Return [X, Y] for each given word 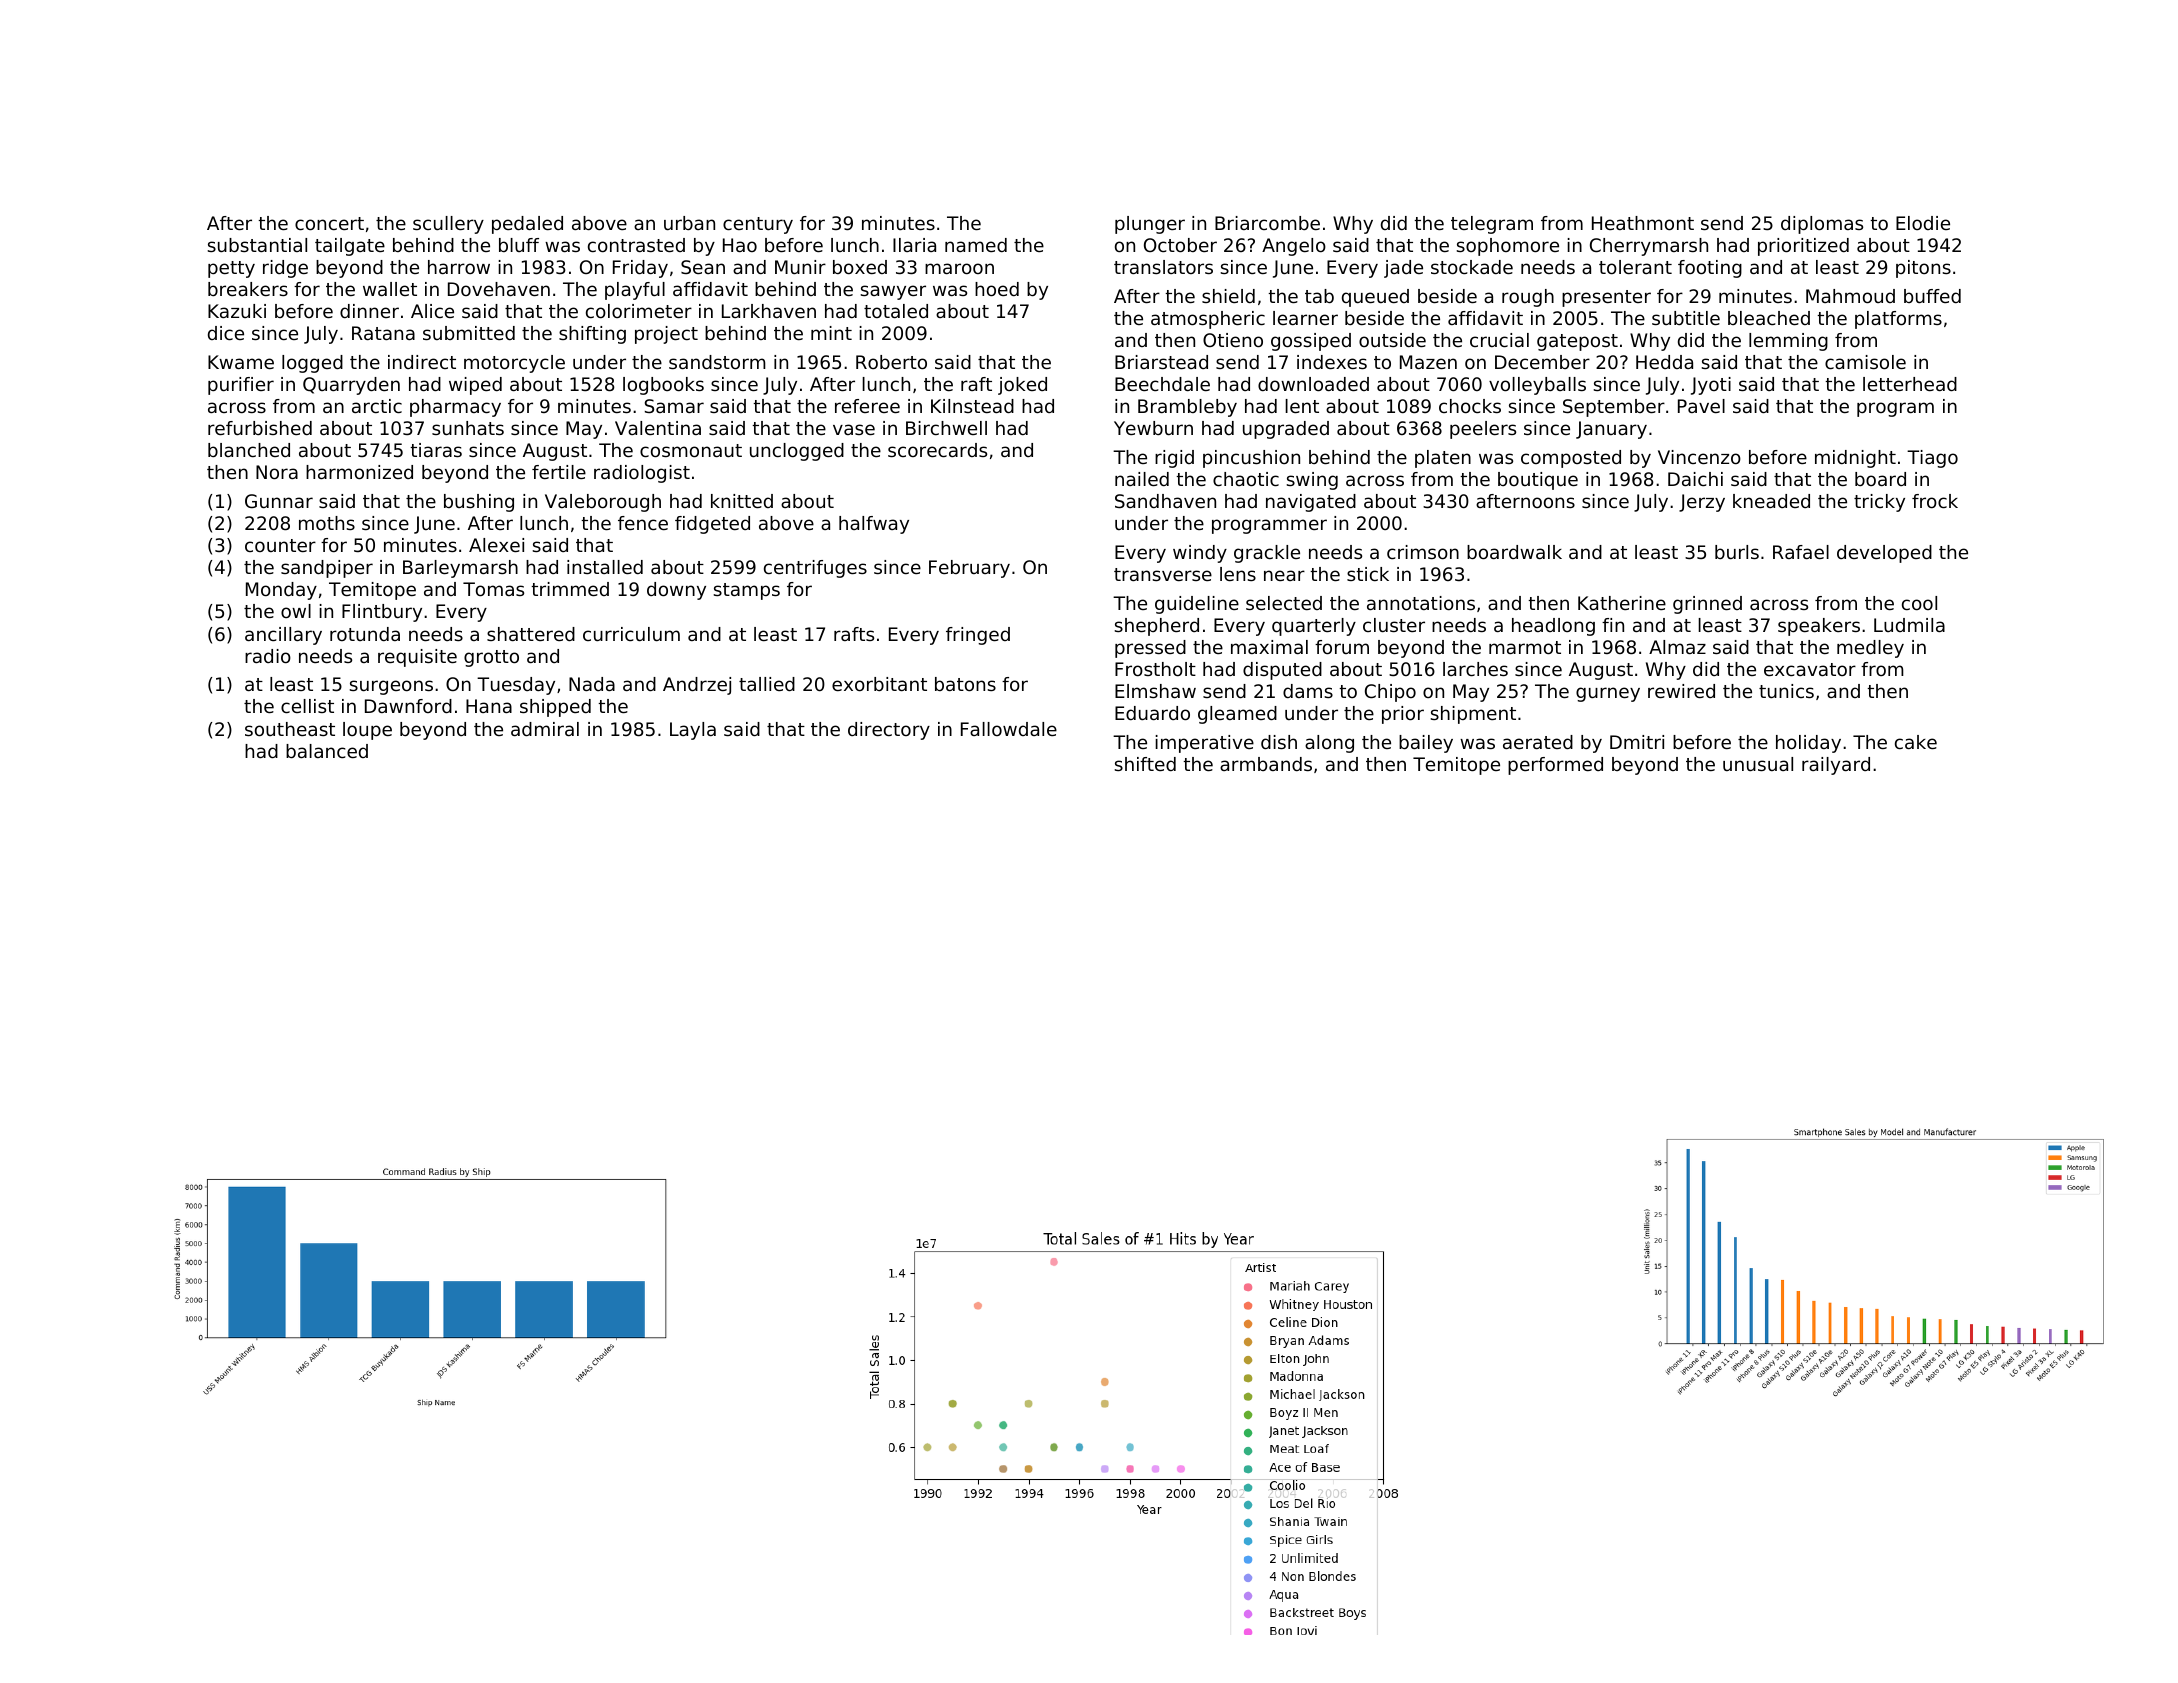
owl [296, 611]
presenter [1606, 298]
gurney [1608, 694]
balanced [327, 751]
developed [1884, 554]
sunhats [468, 428]
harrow [459, 267]
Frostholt [1155, 669]
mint [831, 333]
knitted [742, 501]
